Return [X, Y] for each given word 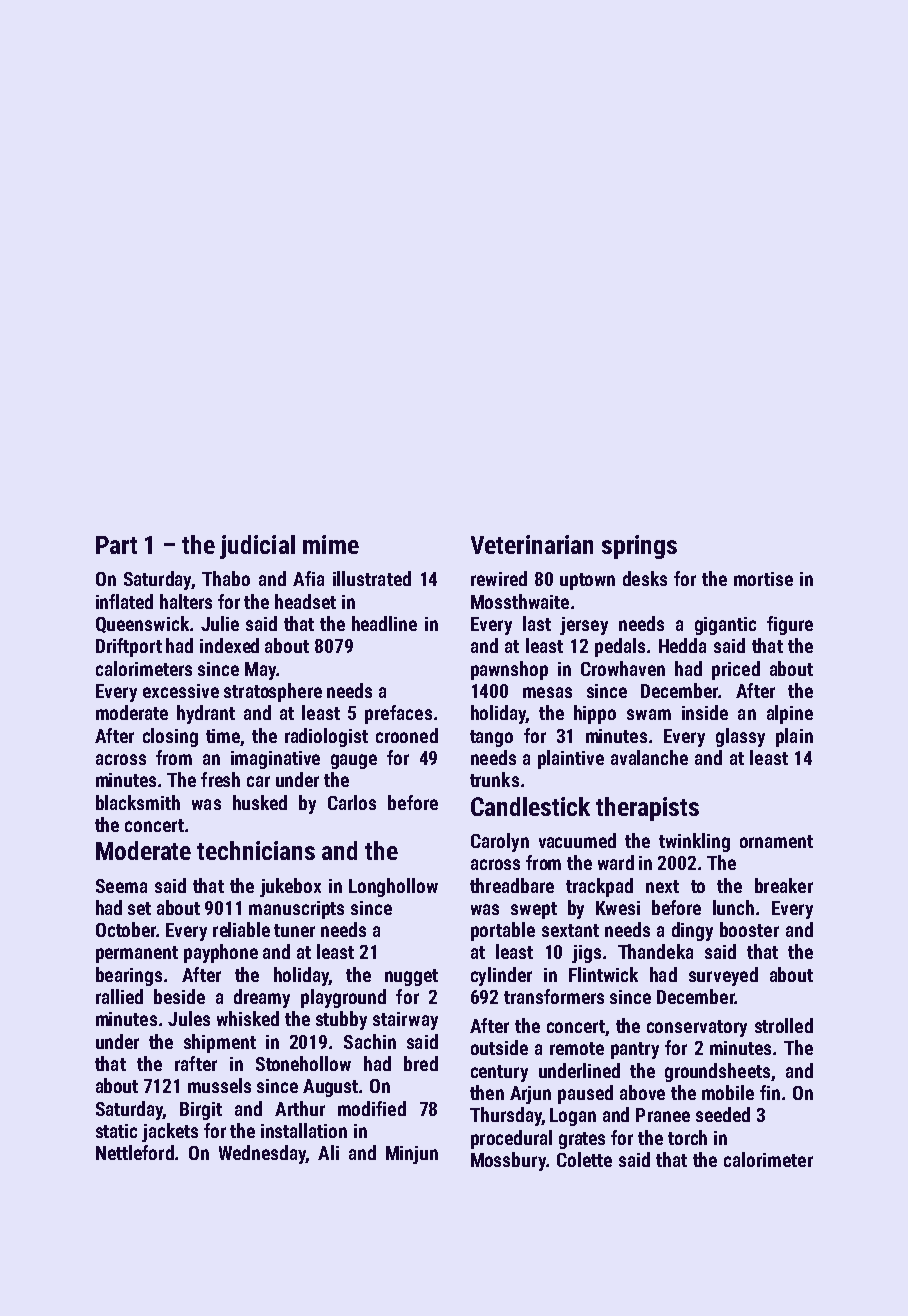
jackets [170, 1132]
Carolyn [500, 842]
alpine [790, 714]
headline [384, 623]
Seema [121, 886]
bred [421, 1063]
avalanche [649, 757]
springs [639, 547]
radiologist [326, 737]
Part [116, 545]
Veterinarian [532, 544]
